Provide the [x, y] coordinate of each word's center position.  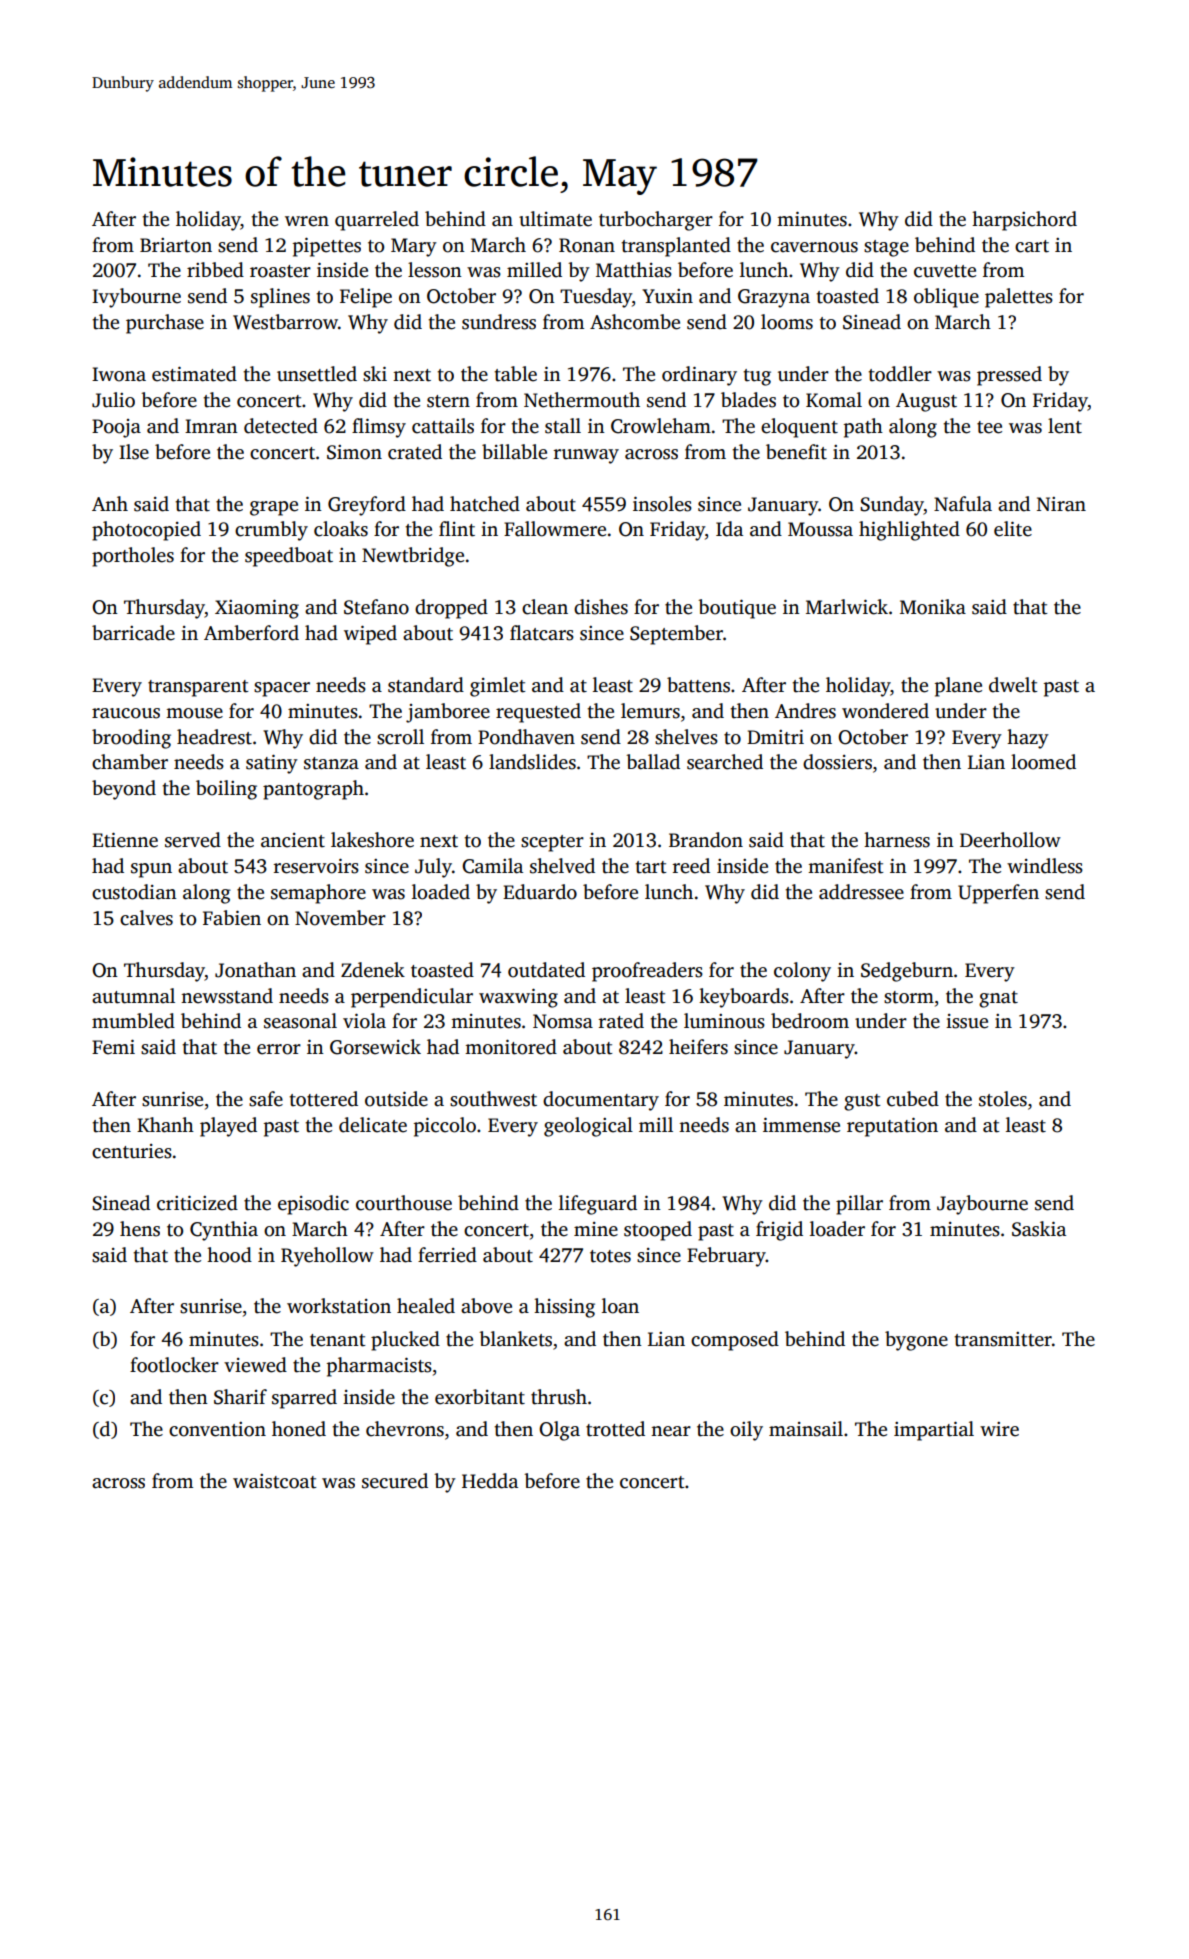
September [676, 635]
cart [1032, 246]
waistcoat [275, 1481]
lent [1065, 426]
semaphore [318, 894]
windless [1045, 866]
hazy [1028, 739]
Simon [354, 452]
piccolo [445, 1127]
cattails [443, 426]
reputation [892, 1127]
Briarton [176, 245]
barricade [133, 633]
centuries [132, 1151]
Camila [492, 866]
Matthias [634, 270]
